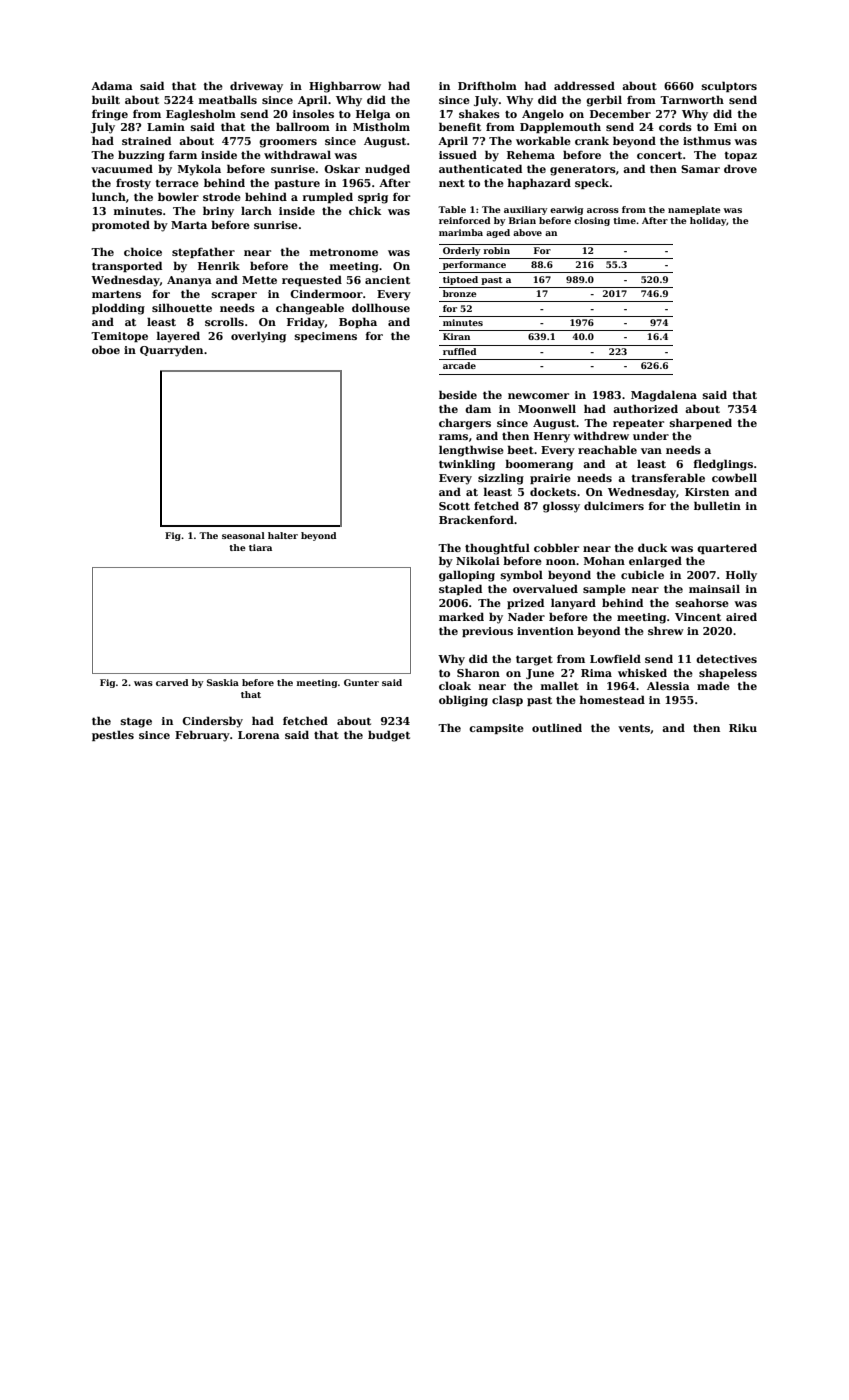  Describe the element at coordinates (110, 115) in the screenshot. I see `fringe` at that location.
